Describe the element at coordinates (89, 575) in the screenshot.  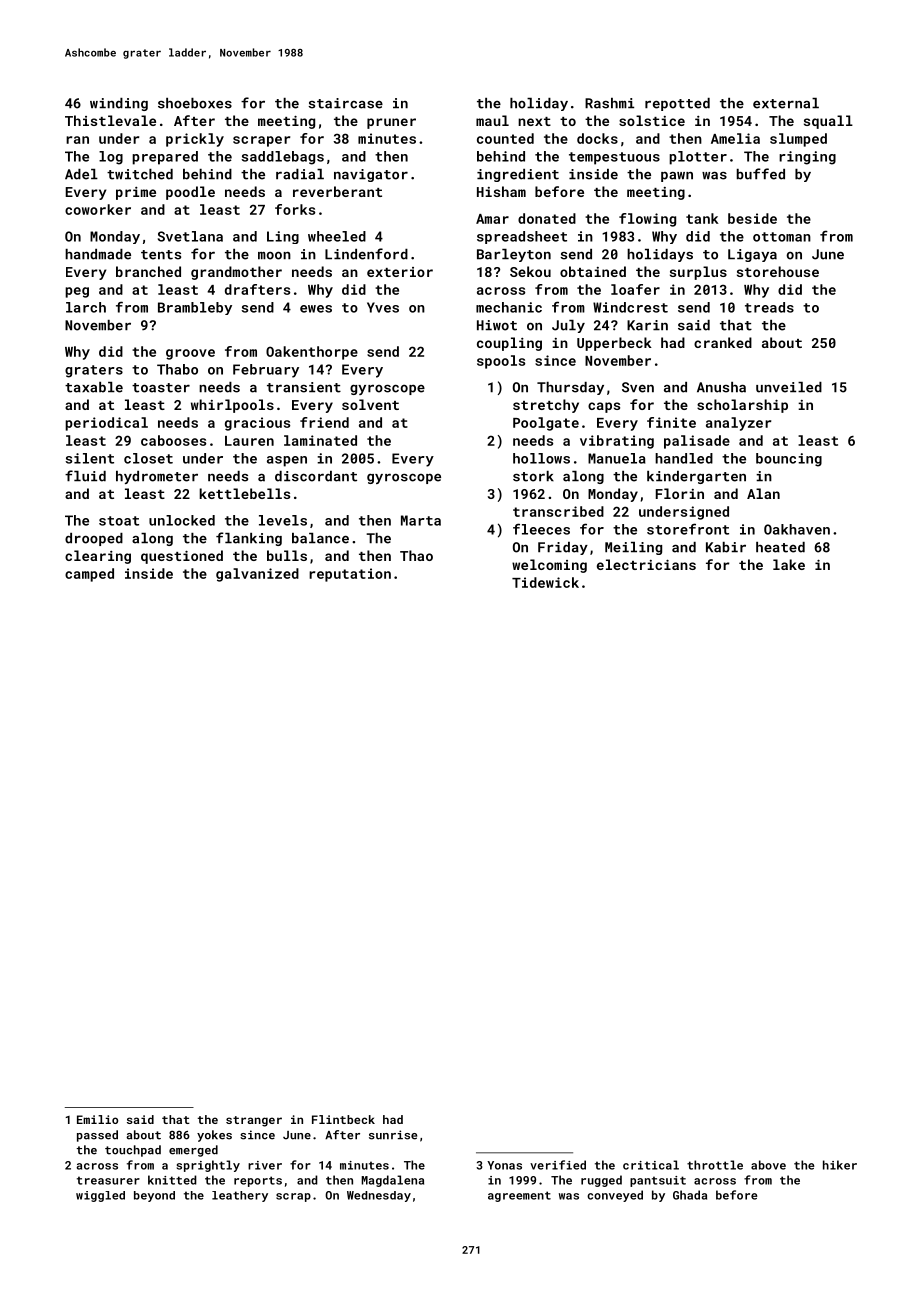
I see `camped` at that location.
